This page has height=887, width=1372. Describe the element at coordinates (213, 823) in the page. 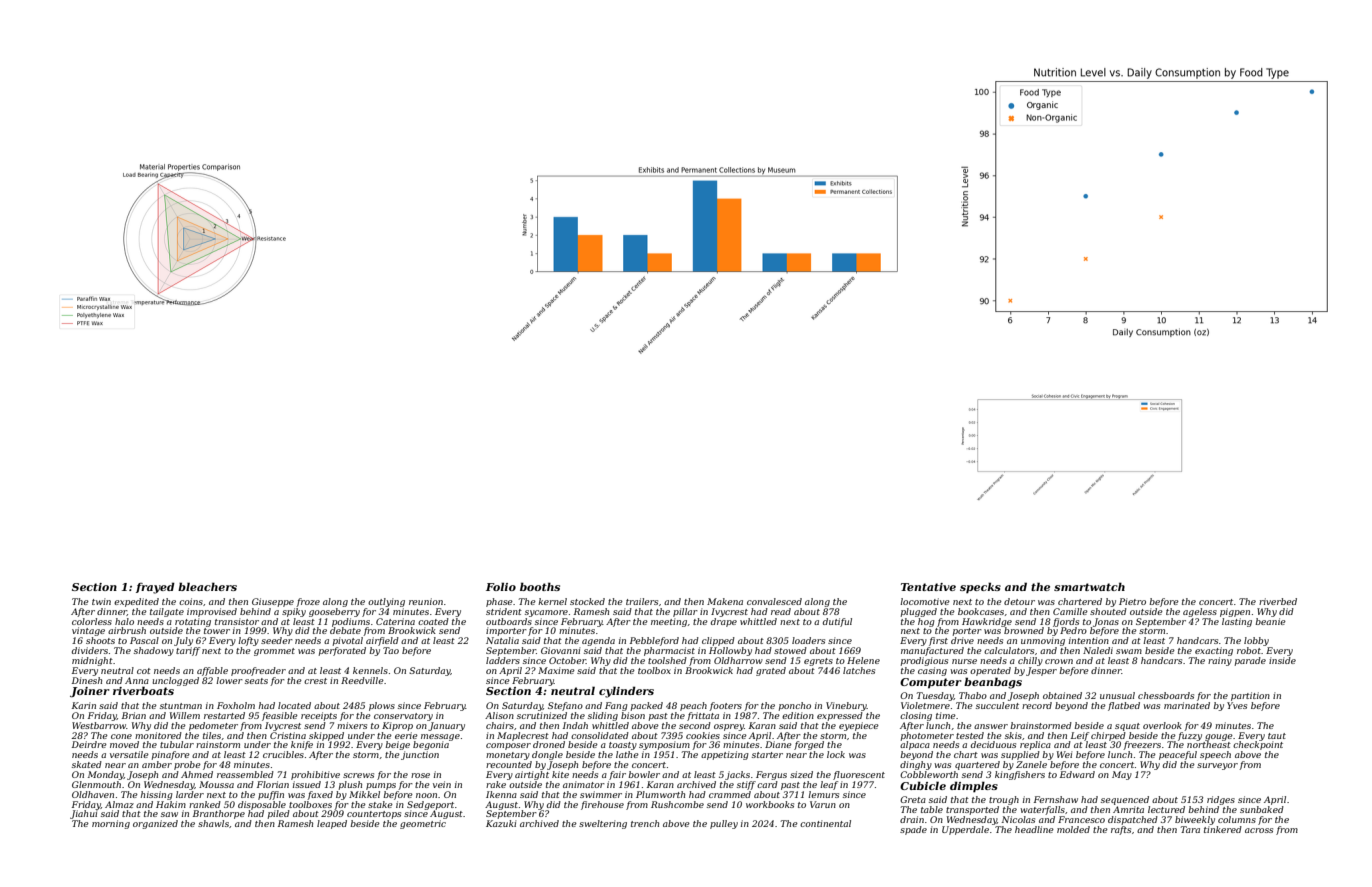

I see `shawls` at that location.
